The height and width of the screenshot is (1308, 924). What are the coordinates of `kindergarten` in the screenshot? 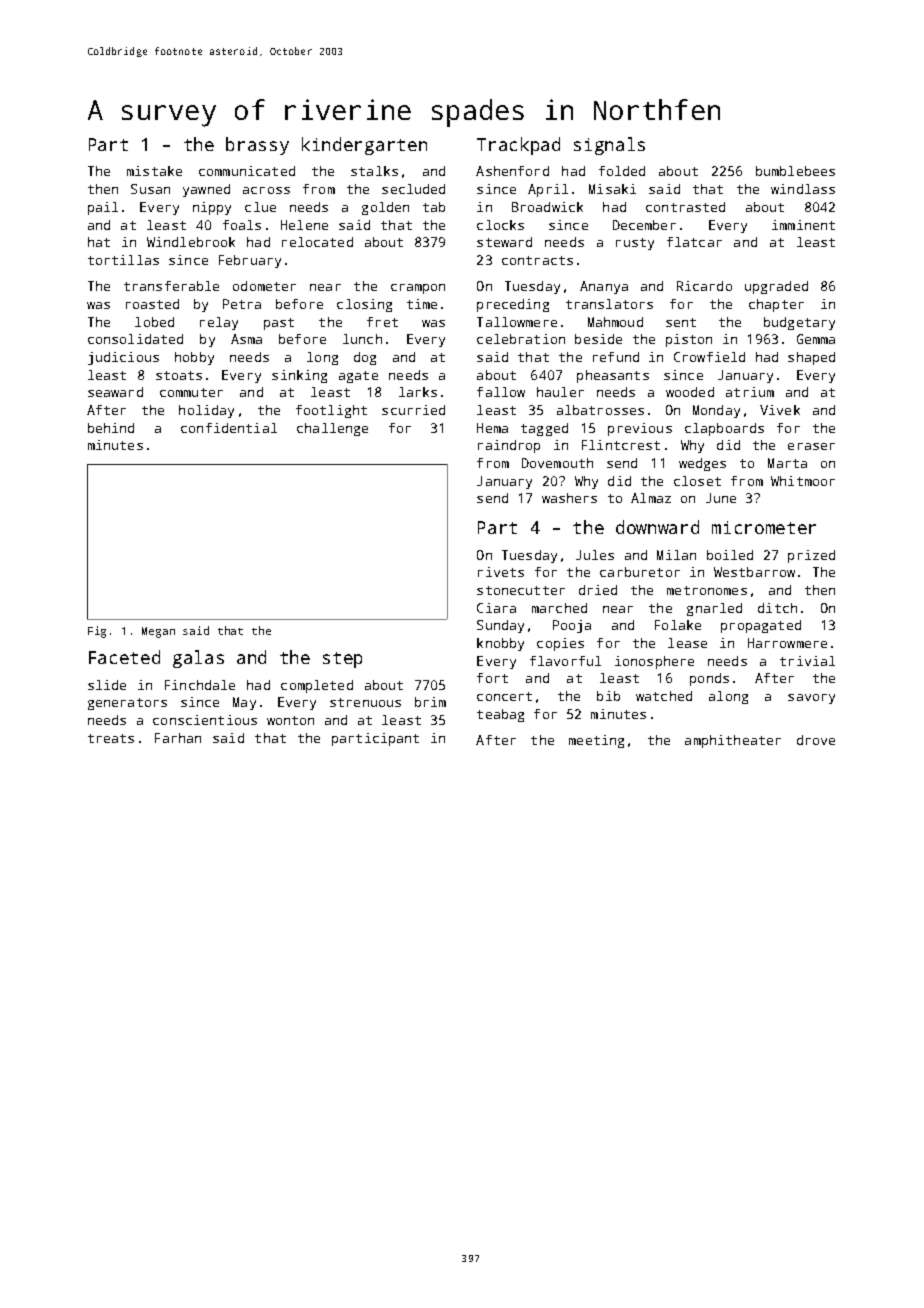 It's located at (364, 146).
